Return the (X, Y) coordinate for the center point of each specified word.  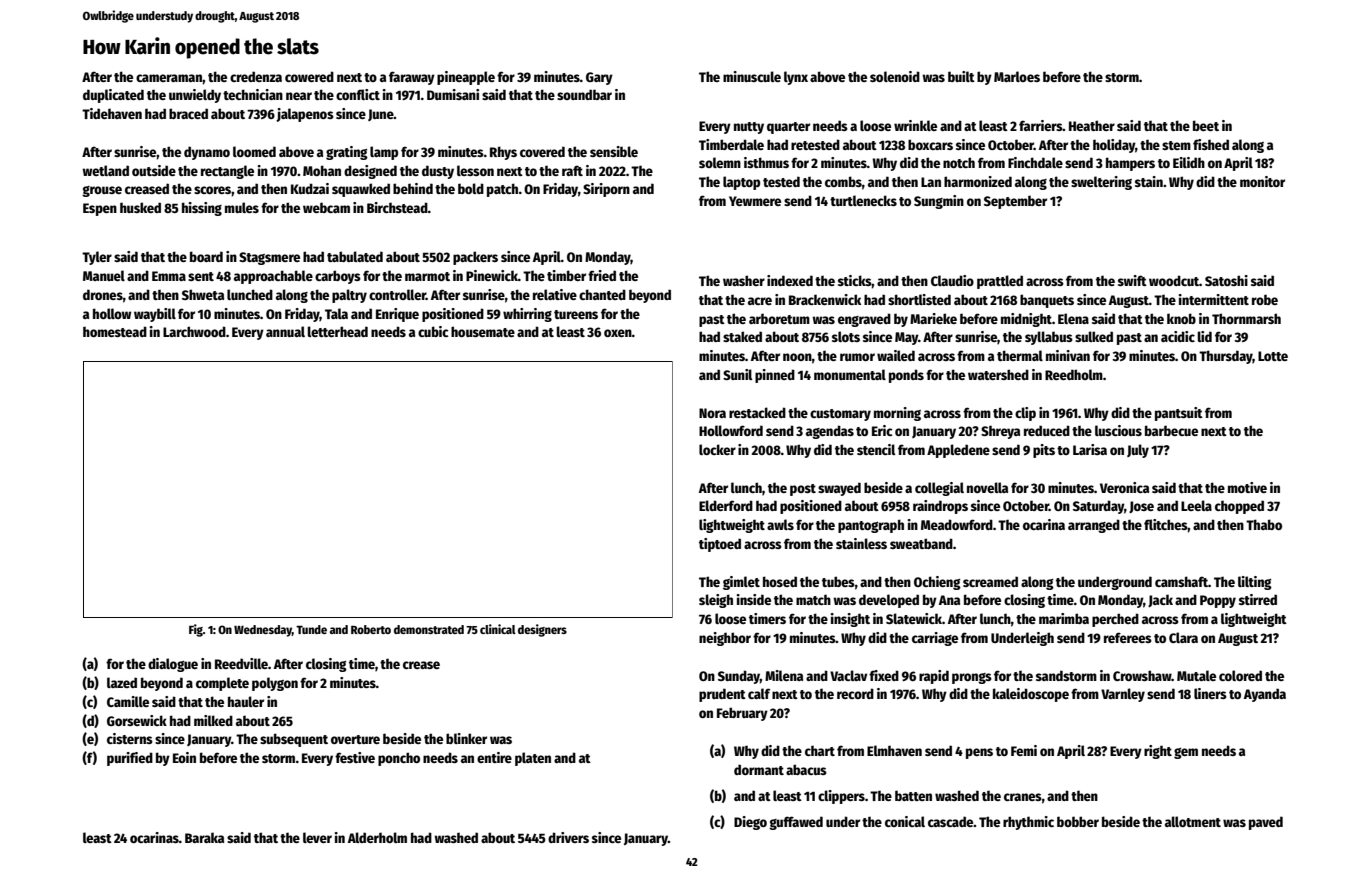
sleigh (716, 601)
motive (1247, 487)
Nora (712, 413)
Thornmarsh (1246, 318)
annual (285, 331)
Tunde (311, 629)
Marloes (1017, 76)
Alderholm (377, 837)
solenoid (895, 76)
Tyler (97, 258)
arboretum (779, 318)
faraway (412, 78)
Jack (1160, 600)
